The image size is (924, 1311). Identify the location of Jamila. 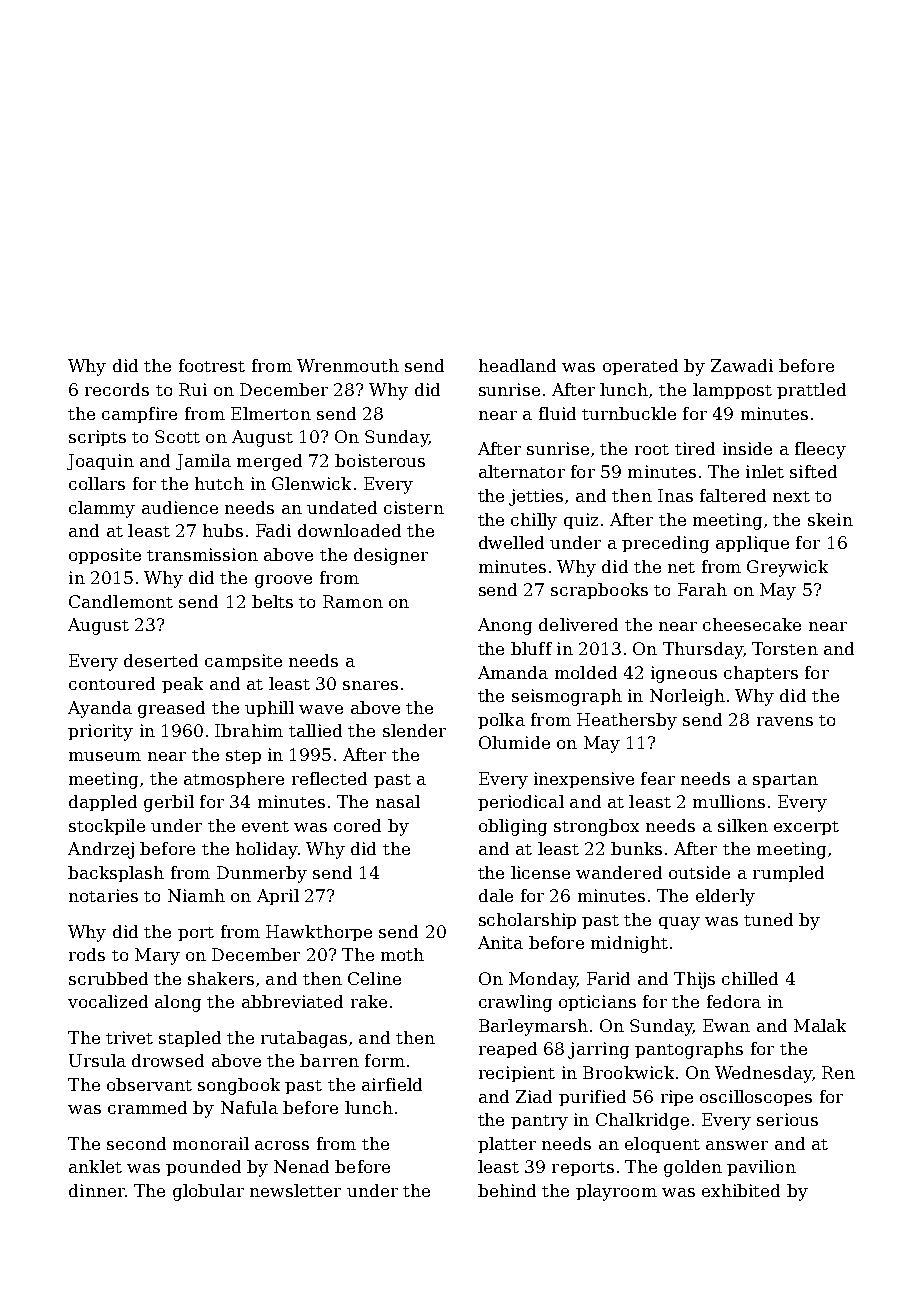
(203, 462).
